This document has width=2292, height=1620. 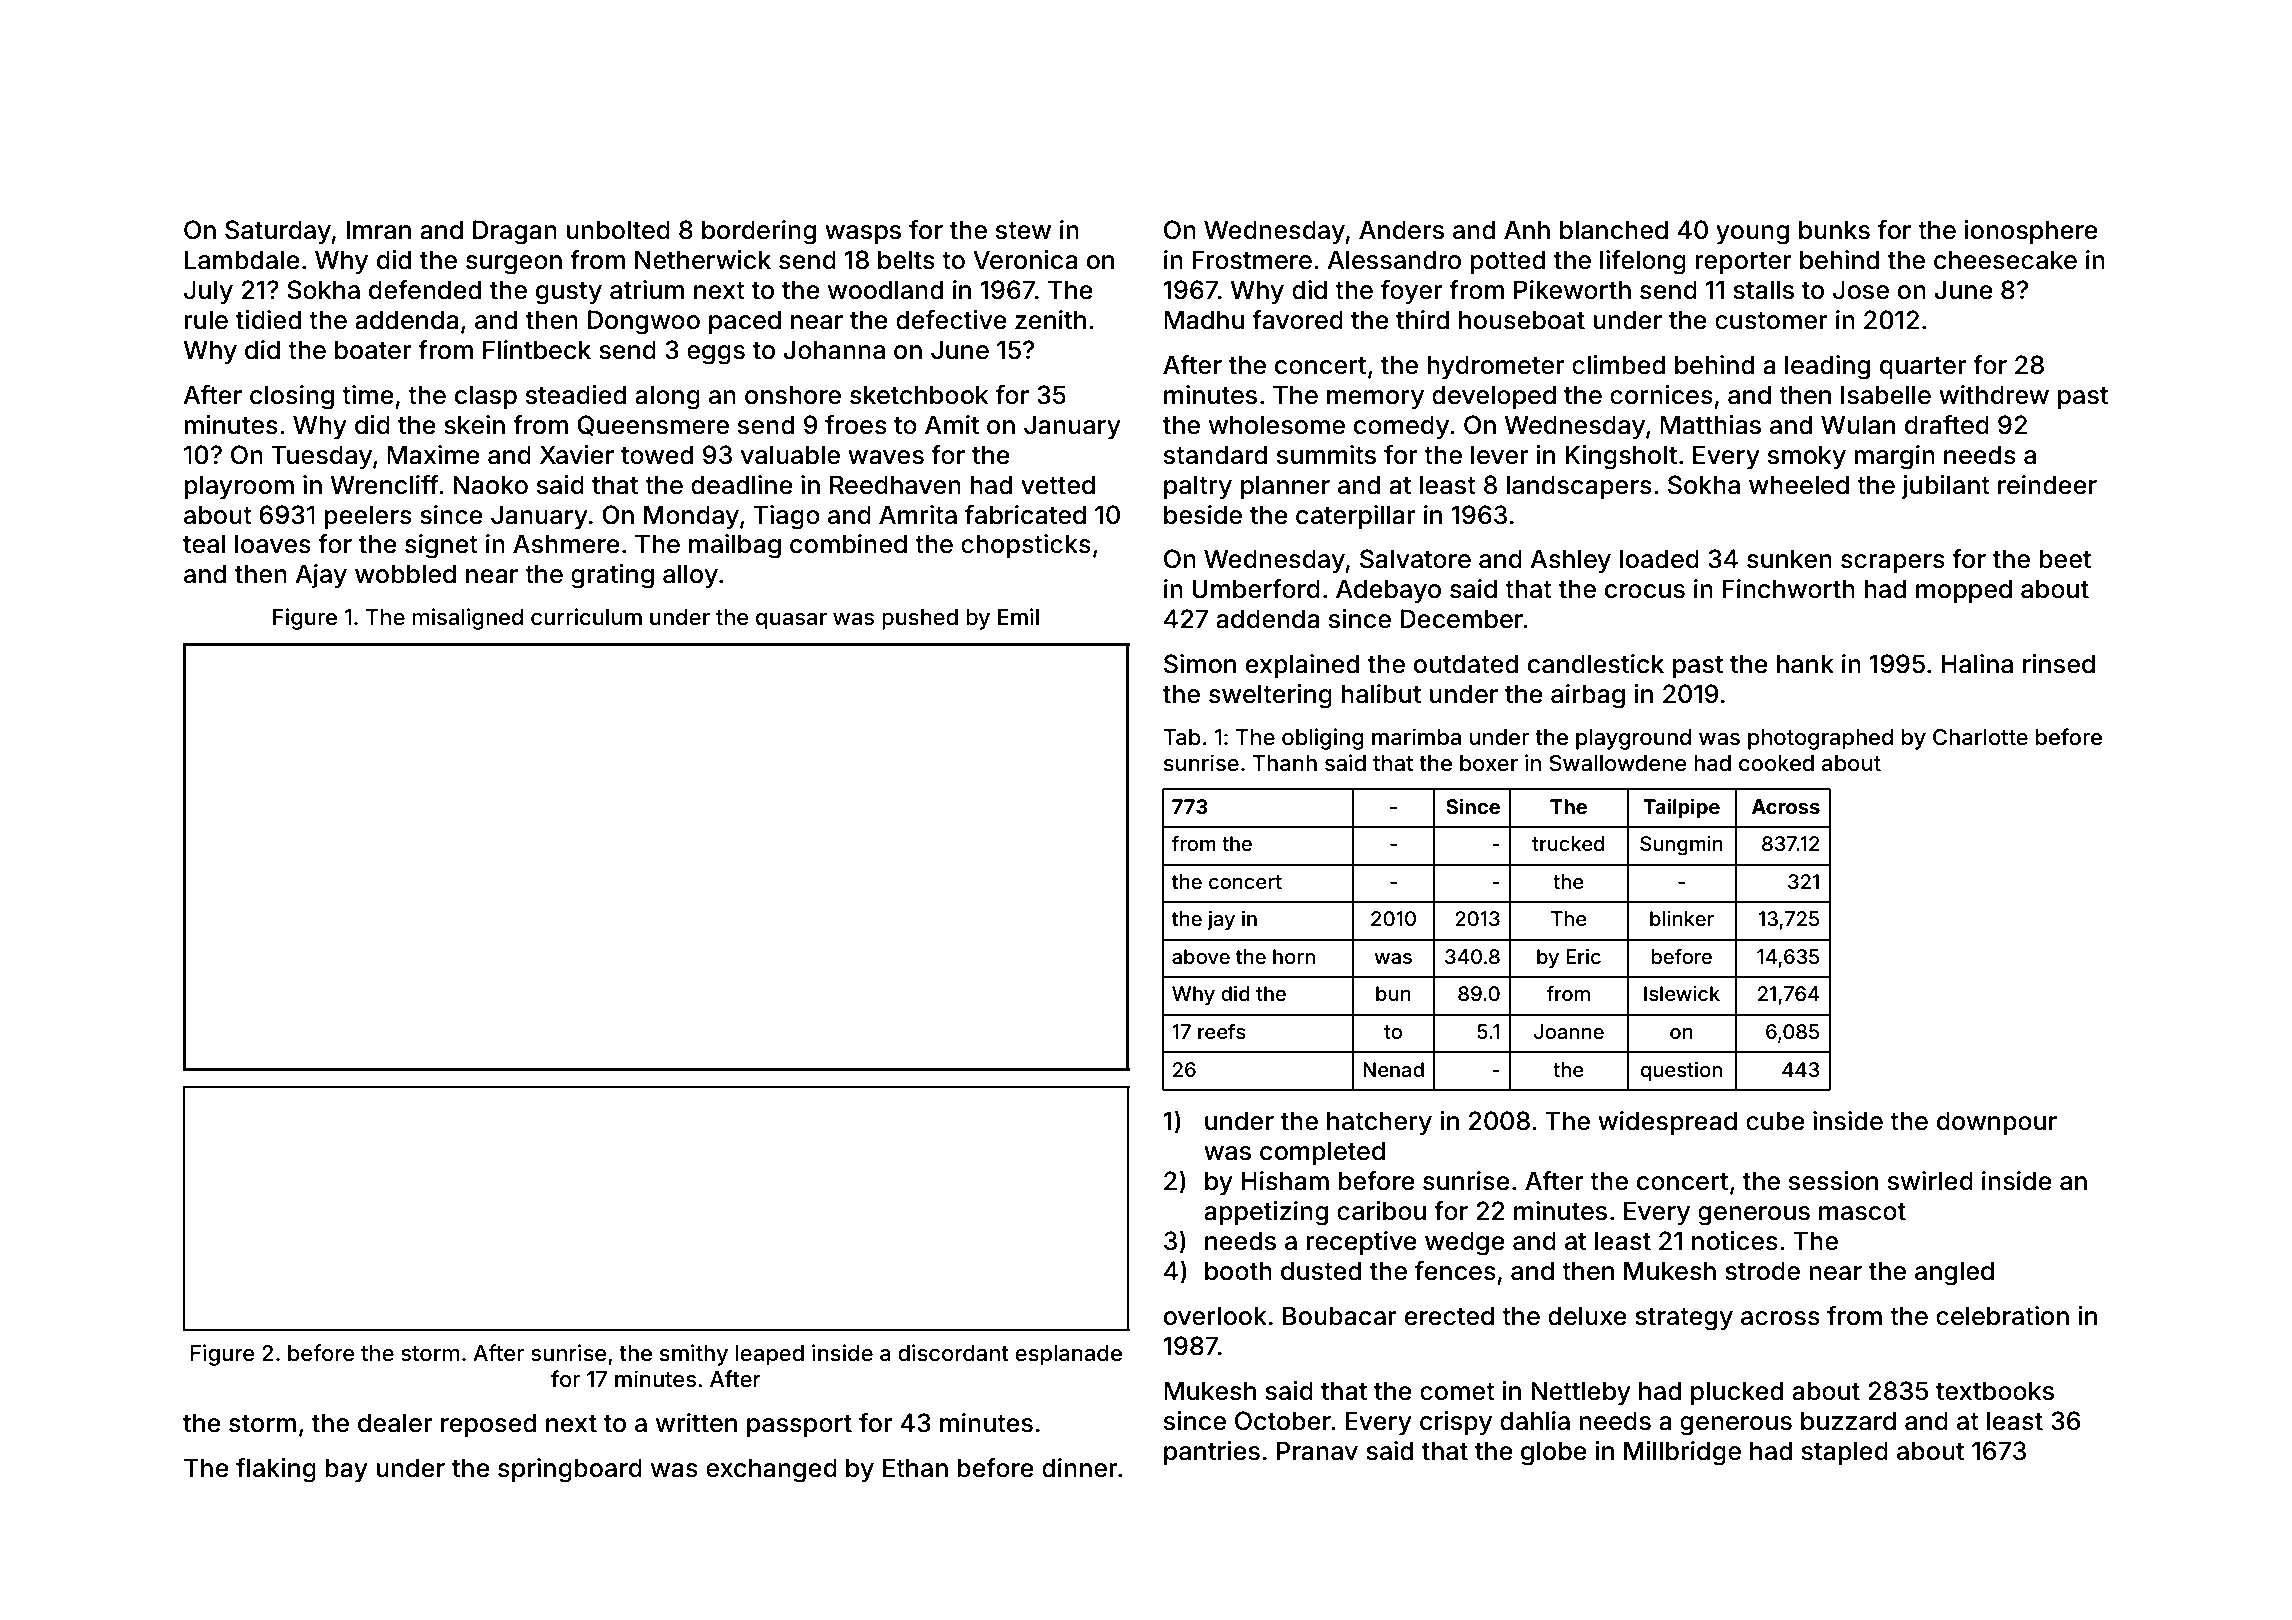 What do you see at coordinates (1844, 1453) in the document?
I see `stapled` at bounding box center [1844, 1453].
